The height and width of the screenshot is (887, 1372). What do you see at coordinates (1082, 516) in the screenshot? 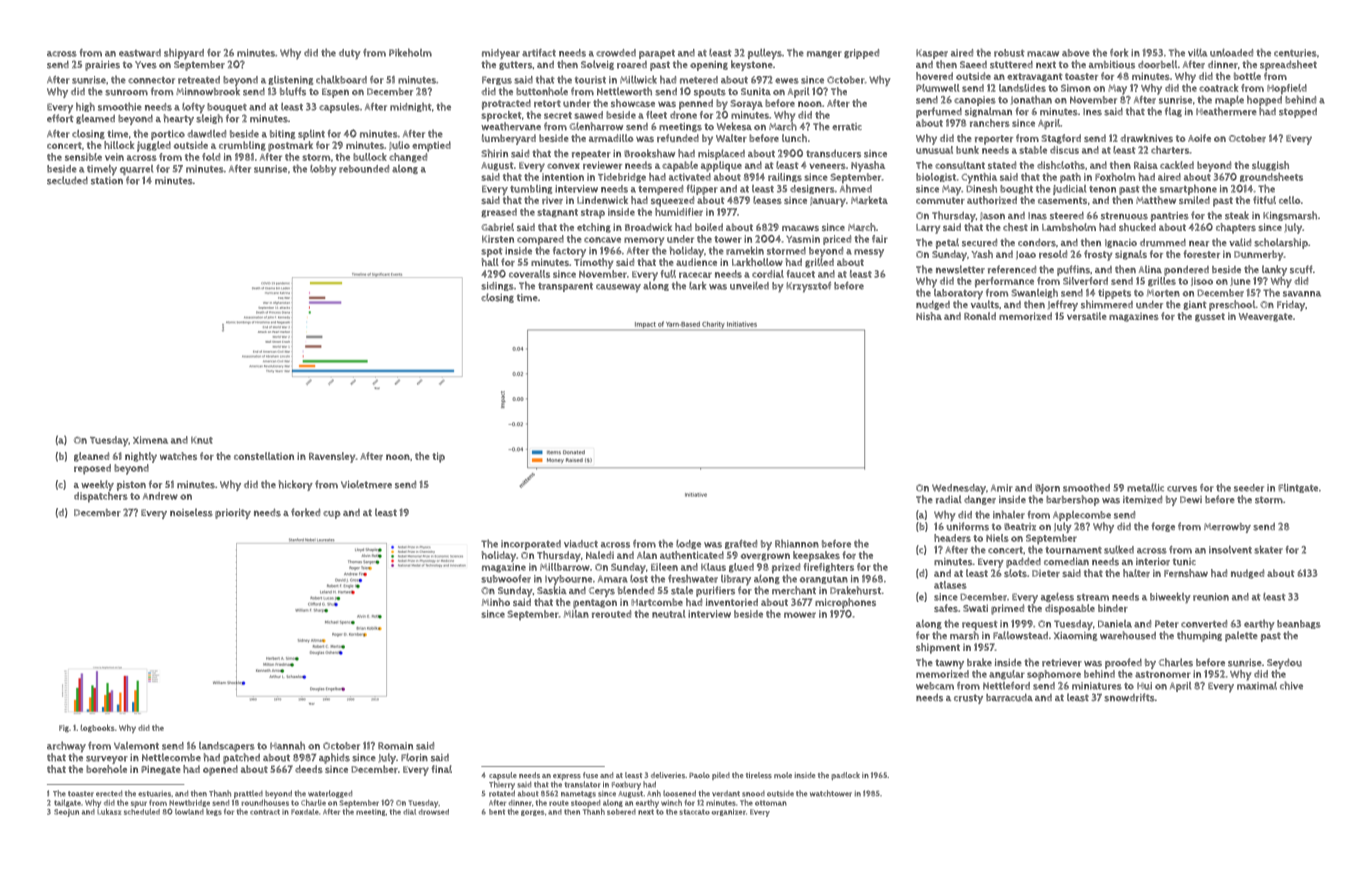
I see `Applecombe` at bounding box center [1082, 516].
